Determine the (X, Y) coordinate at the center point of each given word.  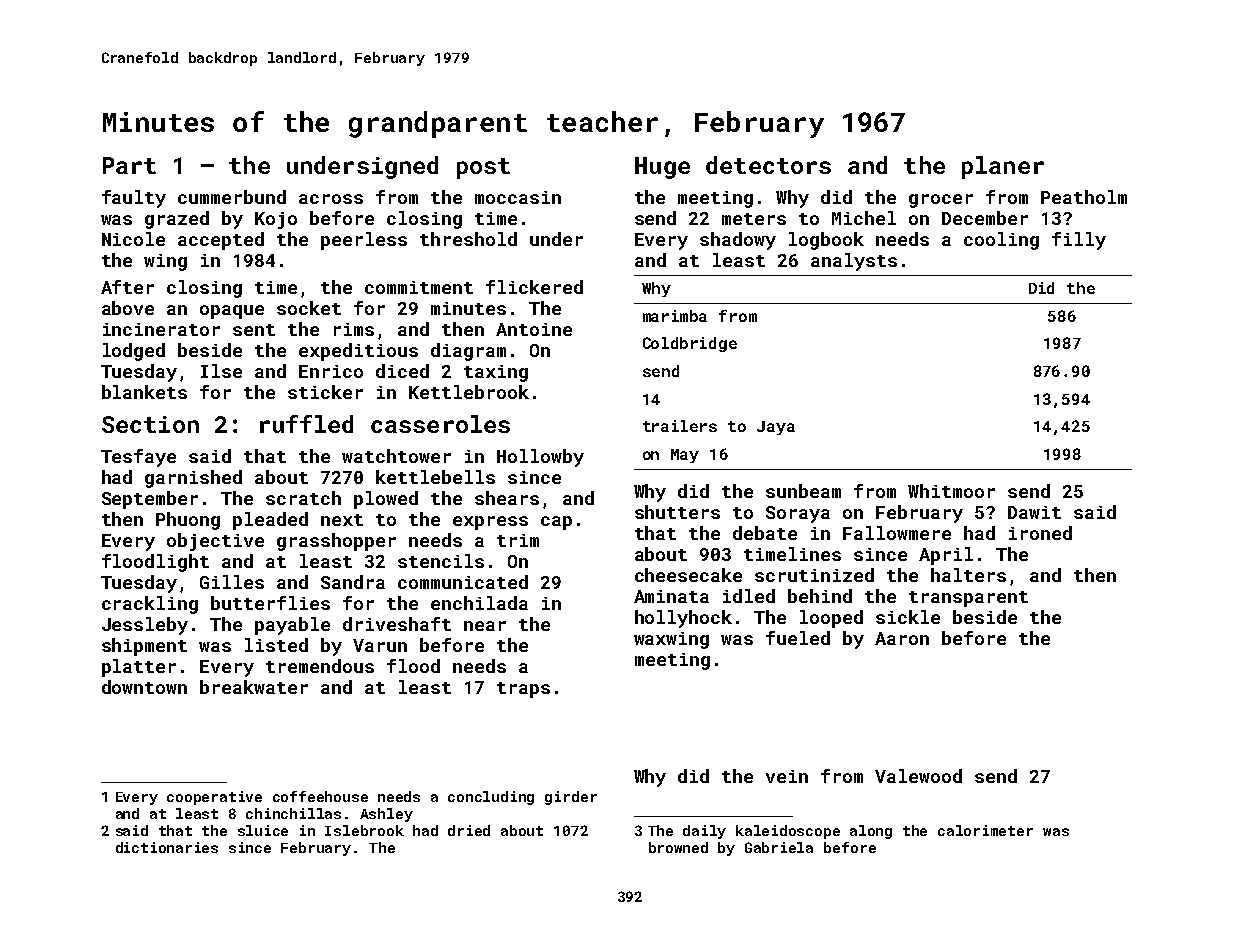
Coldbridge (690, 344)
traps (523, 690)
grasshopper (336, 542)
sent (254, 330)
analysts (854, 262)
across (331, 199)
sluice (263, 830)
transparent (968, 599)
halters (968, 575)
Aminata (671, 596)
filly (1079, 241)
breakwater (254, 687)
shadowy (738, 241)
